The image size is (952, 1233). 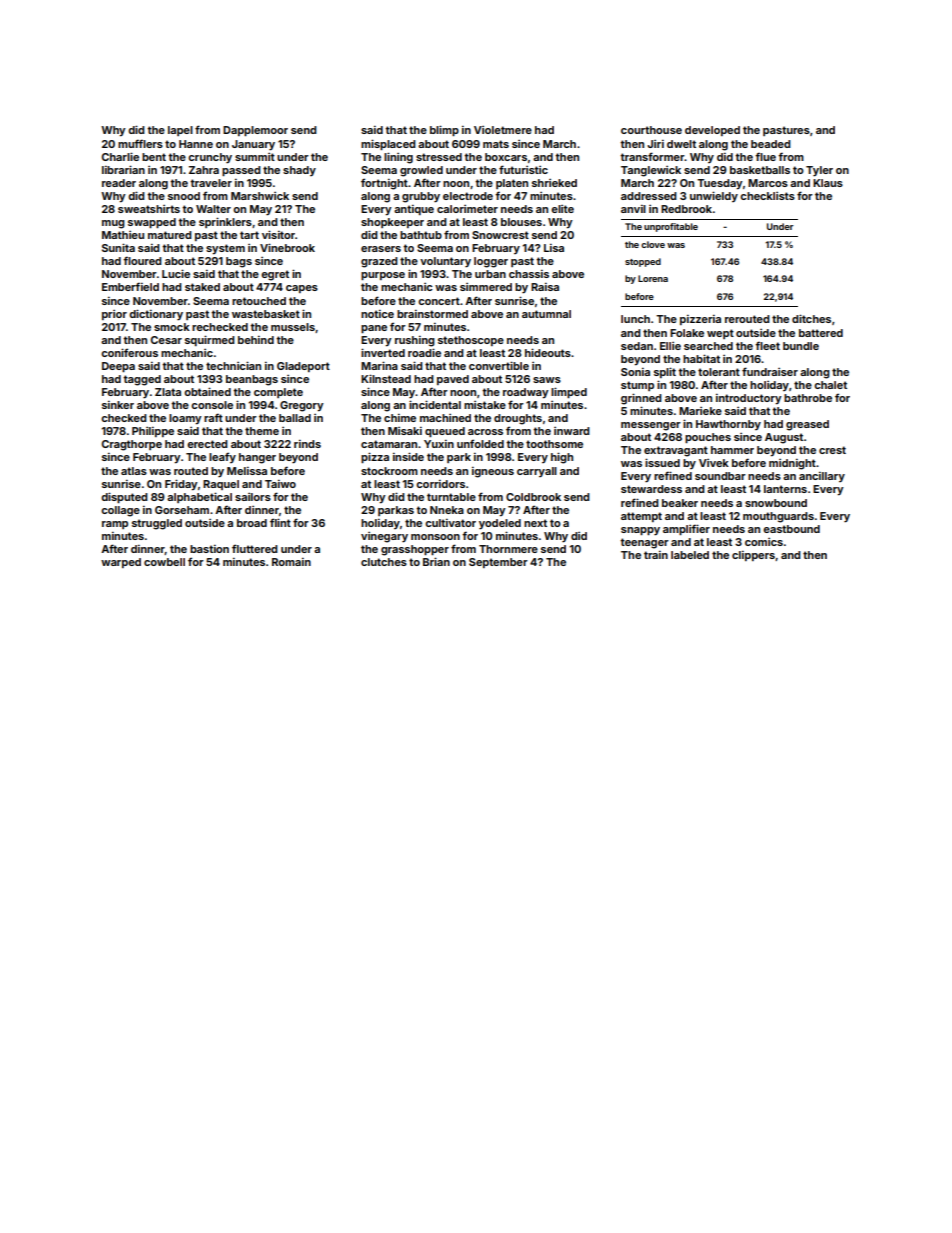 I want to click on Romain, so click(x=291, y=562).
